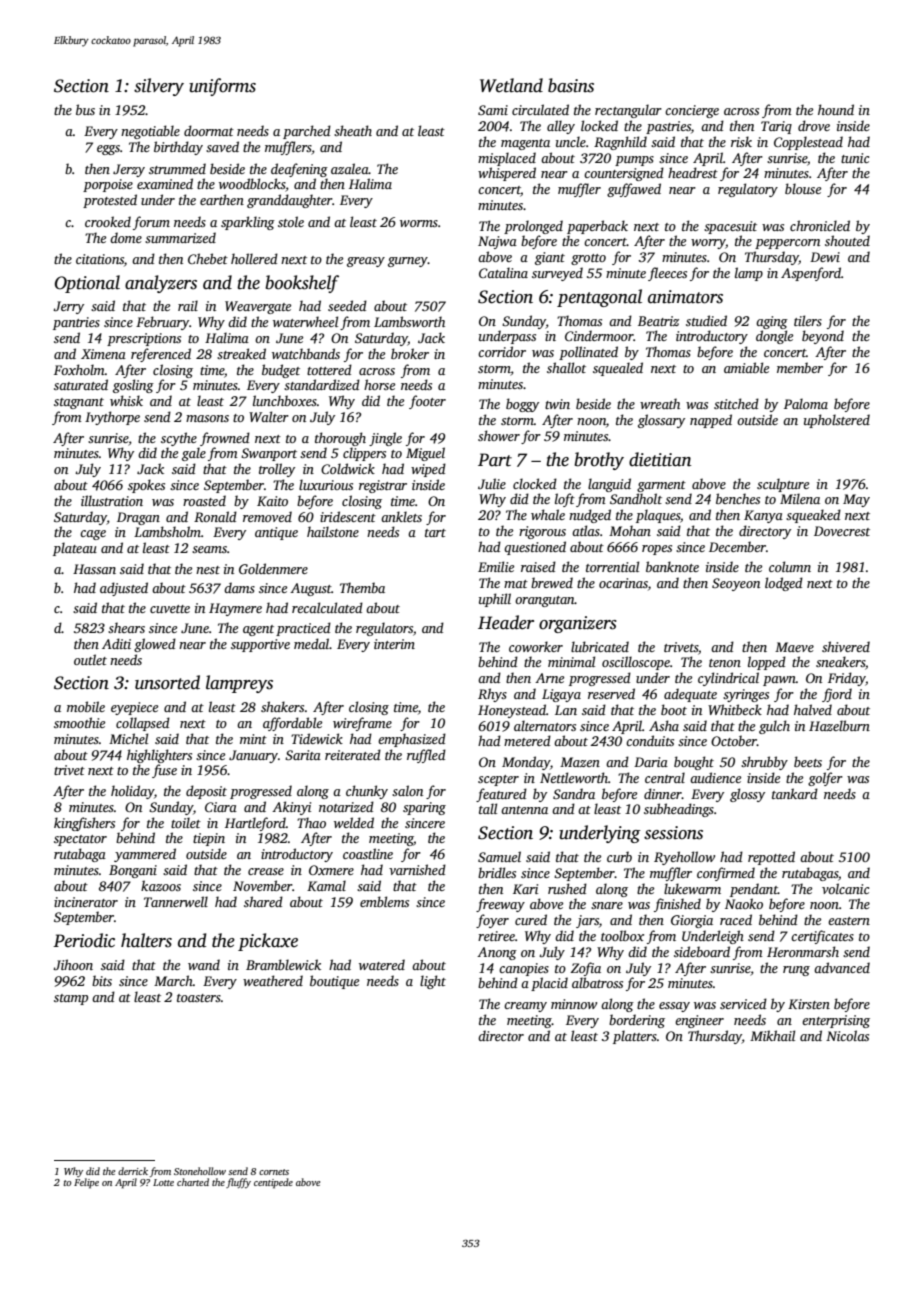  I want to click on minnow, so click(574, 1004).
